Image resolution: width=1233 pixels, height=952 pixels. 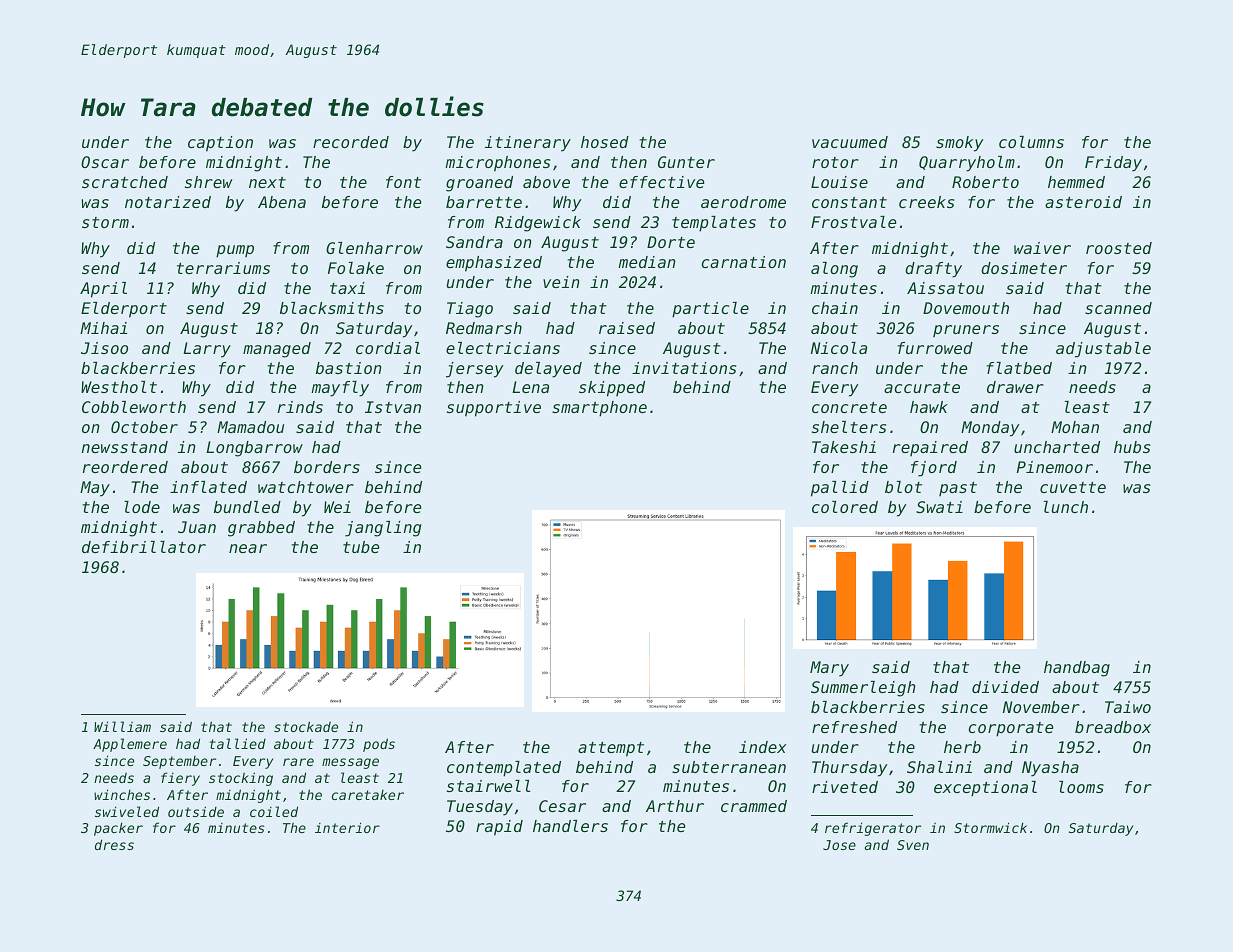 What do you see at coordinates (958, 489) in the screenshot?
I see `past` at bounding box center [958, 489].
